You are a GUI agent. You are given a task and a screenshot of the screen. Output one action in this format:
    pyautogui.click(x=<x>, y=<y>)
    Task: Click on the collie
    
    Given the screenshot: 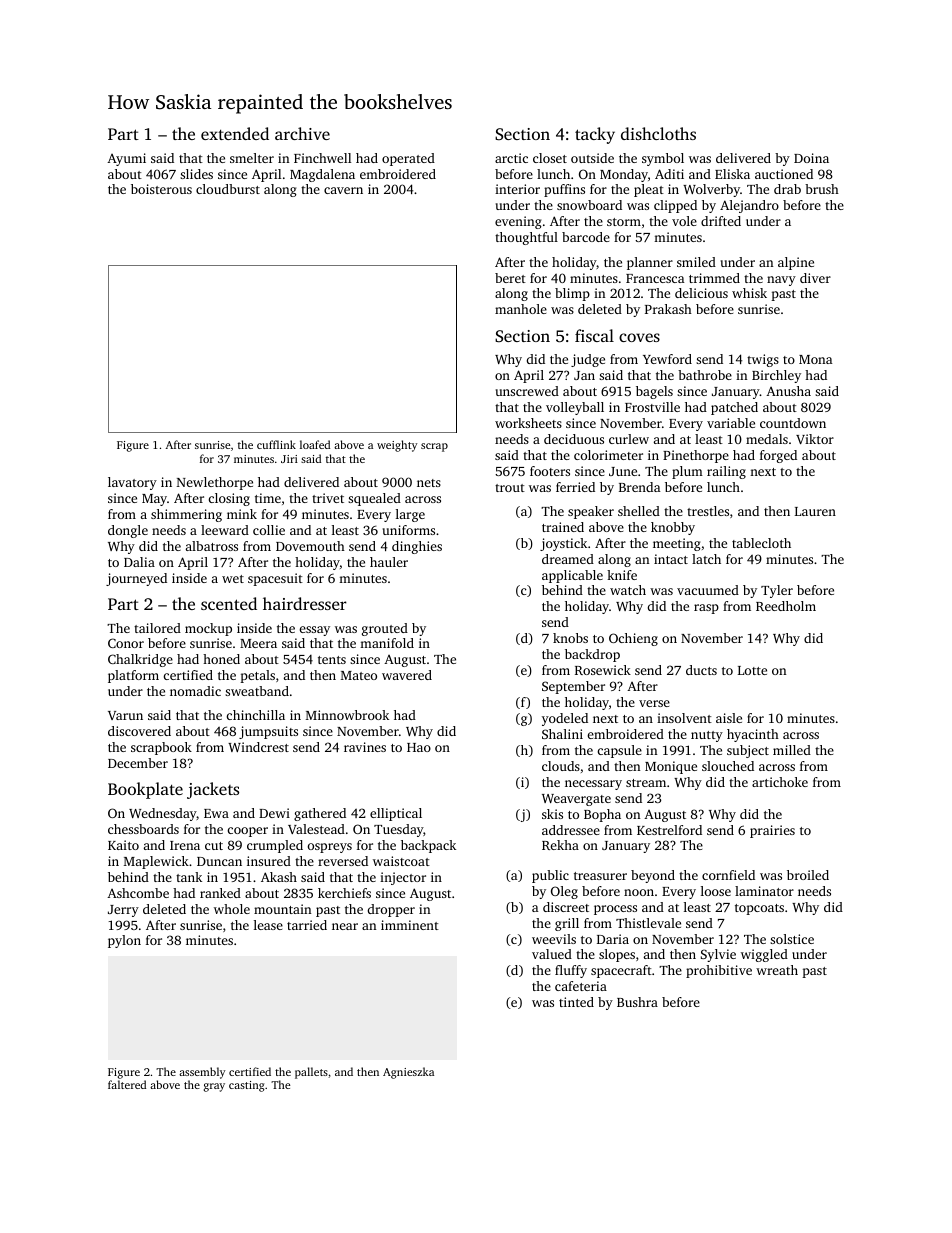 What is the action you would take?
    pyautogui.click(x=269, y=530)
